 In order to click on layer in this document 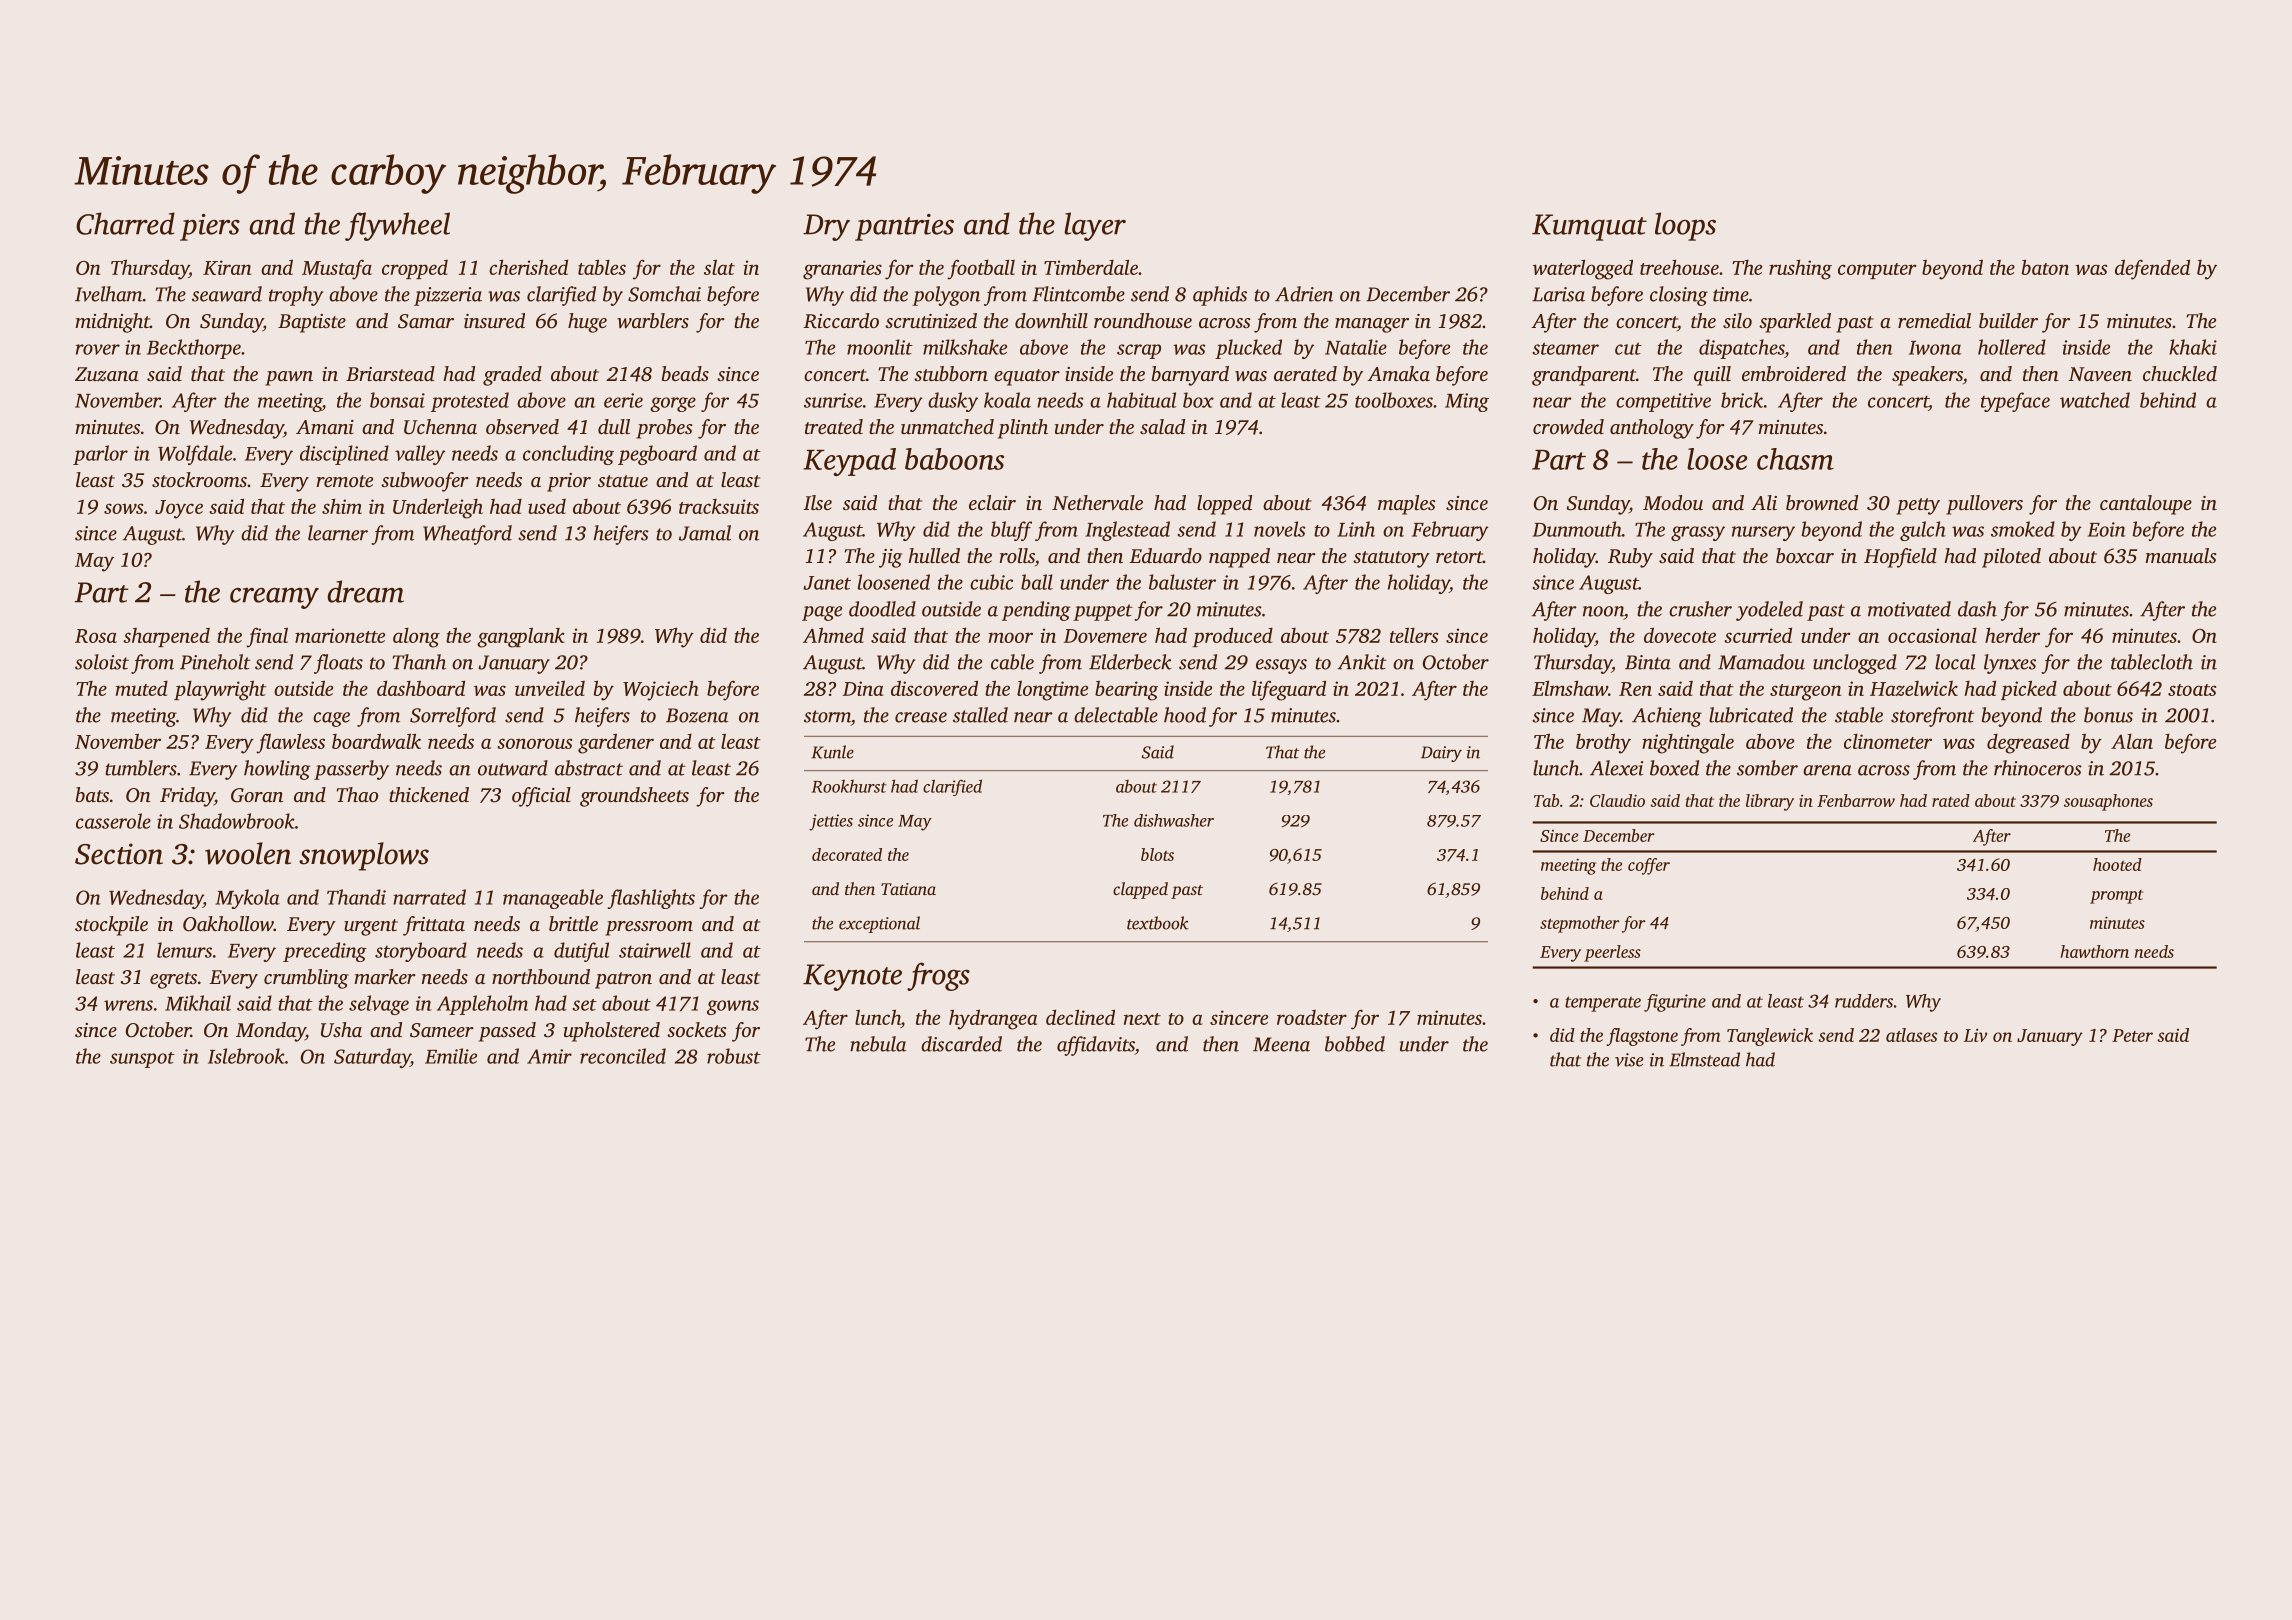, I will do `click(1095, 226)`.
